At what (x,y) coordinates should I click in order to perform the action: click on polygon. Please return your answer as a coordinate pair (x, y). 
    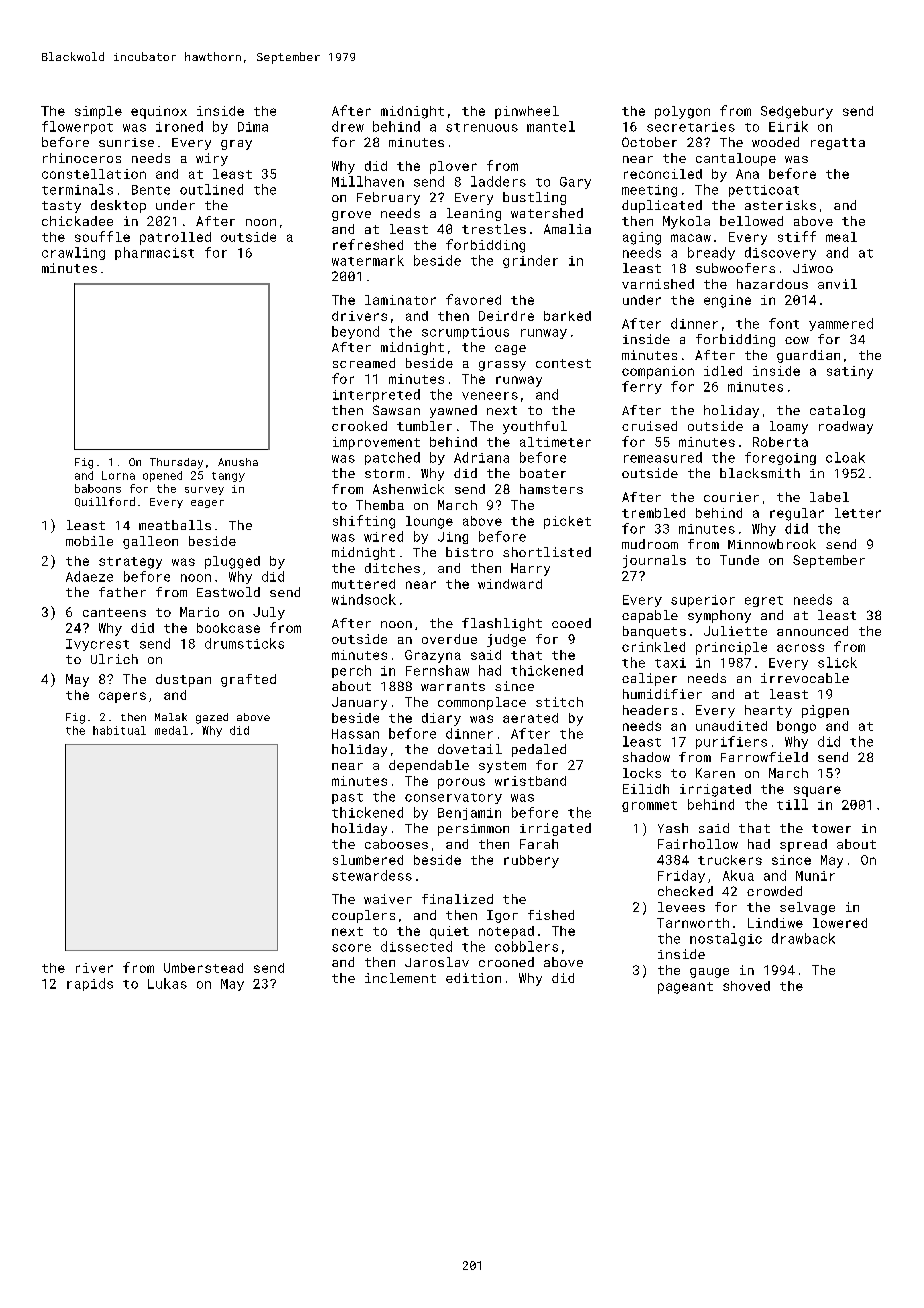
    Looking at the image, I should click on (682, 112).
